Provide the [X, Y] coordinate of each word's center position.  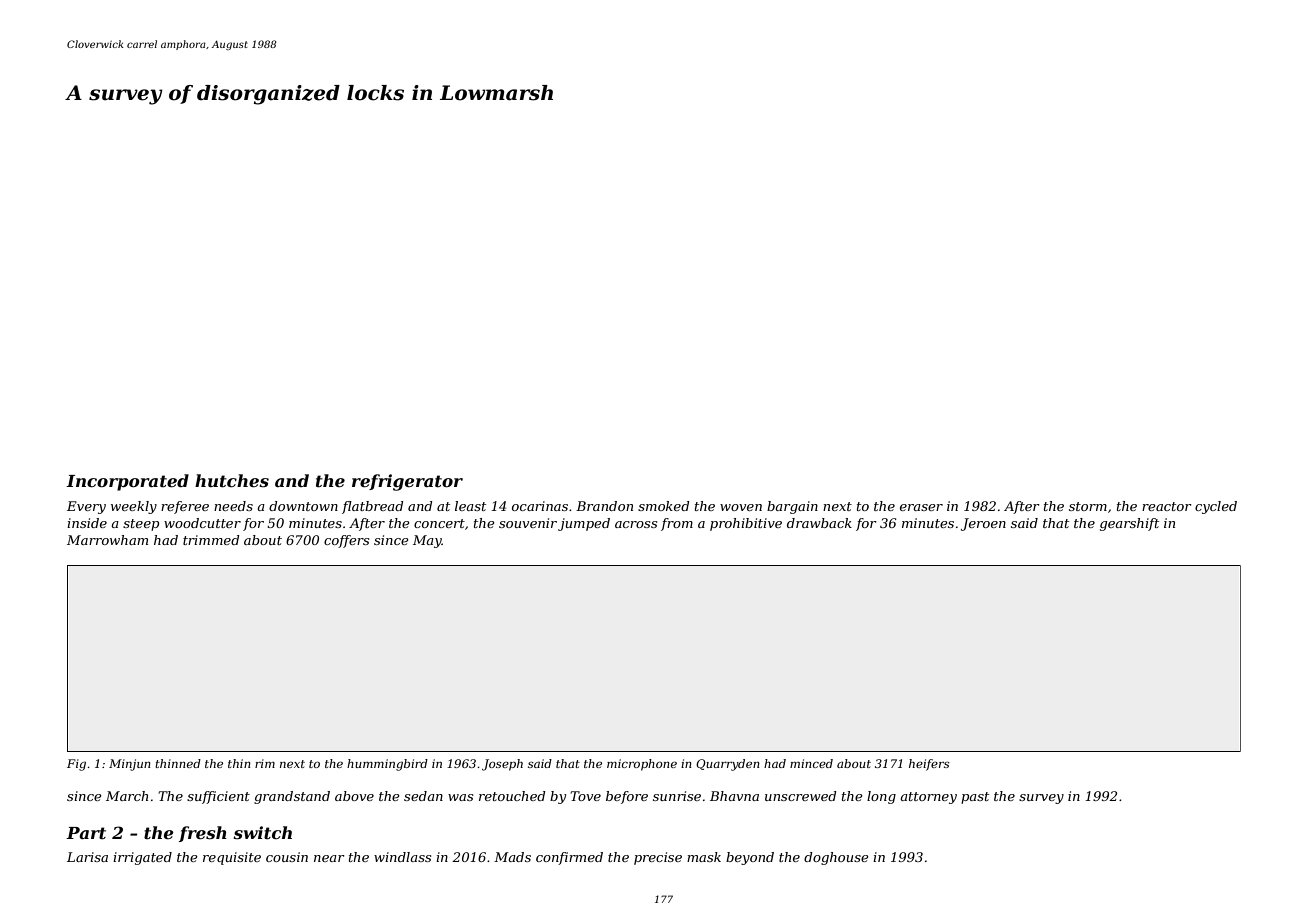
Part [86, 833]
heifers [929, 765]
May [427, 541]
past [975, 798]
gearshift [1129, 524]
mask [704, 857]
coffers [346, 541]
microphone [642, 765]
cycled [1216, 507]
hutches [232, 480]
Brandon [604, 506]
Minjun [130, 765]
